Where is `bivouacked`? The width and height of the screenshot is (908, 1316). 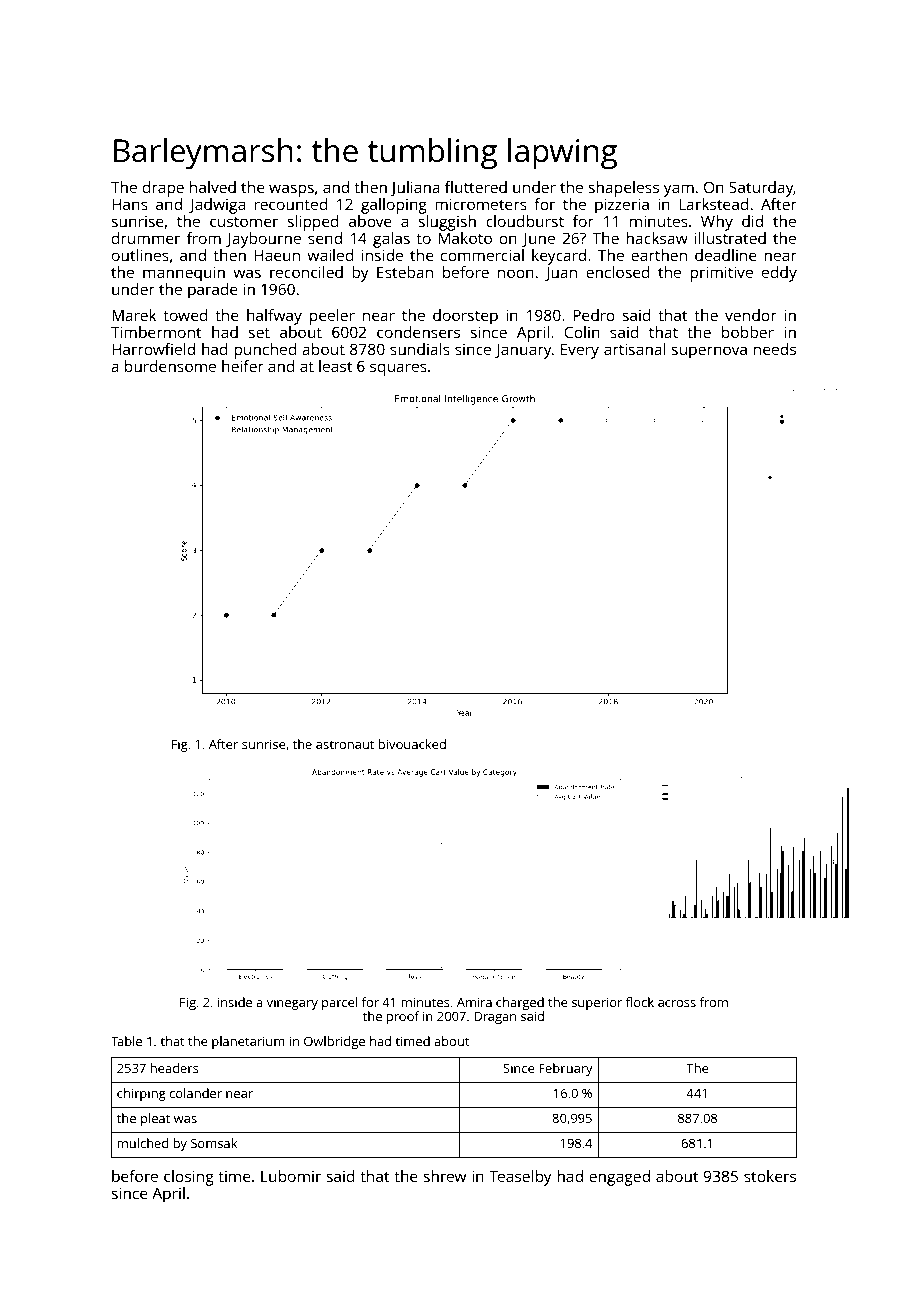 bivouacked is located at coordinates (412, 744).
